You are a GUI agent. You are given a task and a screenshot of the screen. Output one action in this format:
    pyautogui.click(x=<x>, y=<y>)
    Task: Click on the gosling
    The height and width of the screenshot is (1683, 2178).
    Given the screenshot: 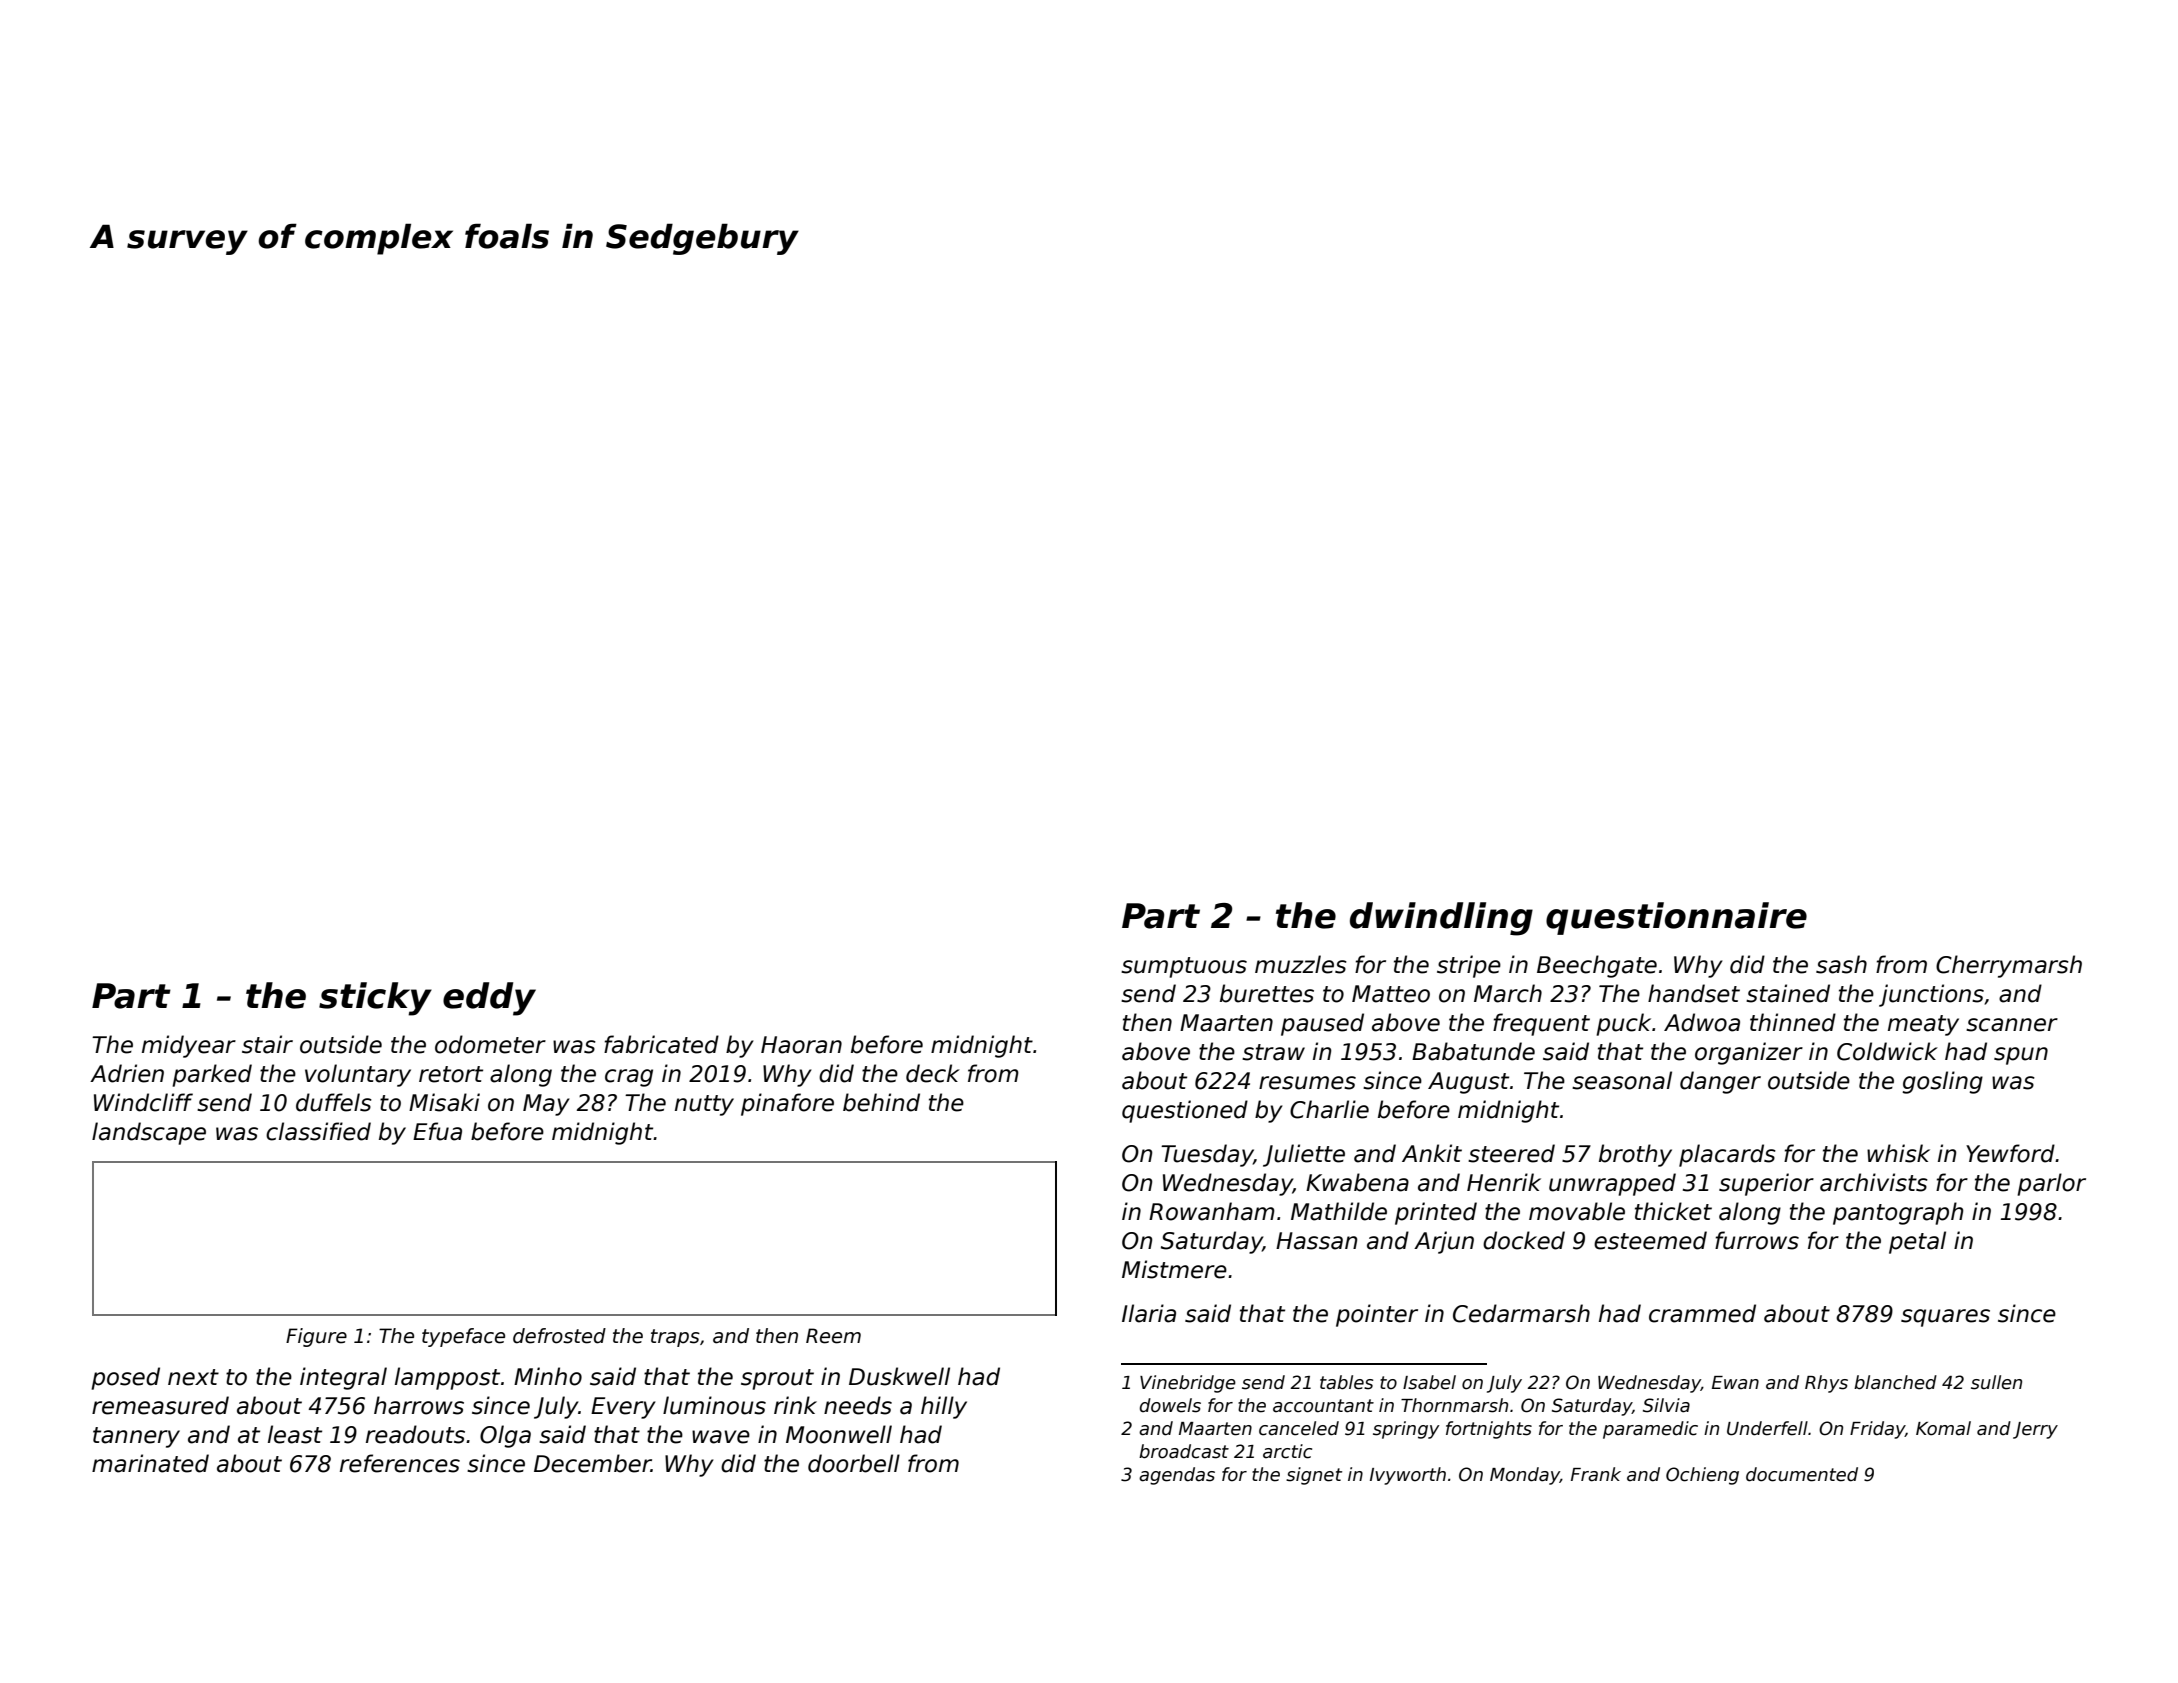 What is the action you would take?
    pyautogui.click(x=1942, y=1082)
